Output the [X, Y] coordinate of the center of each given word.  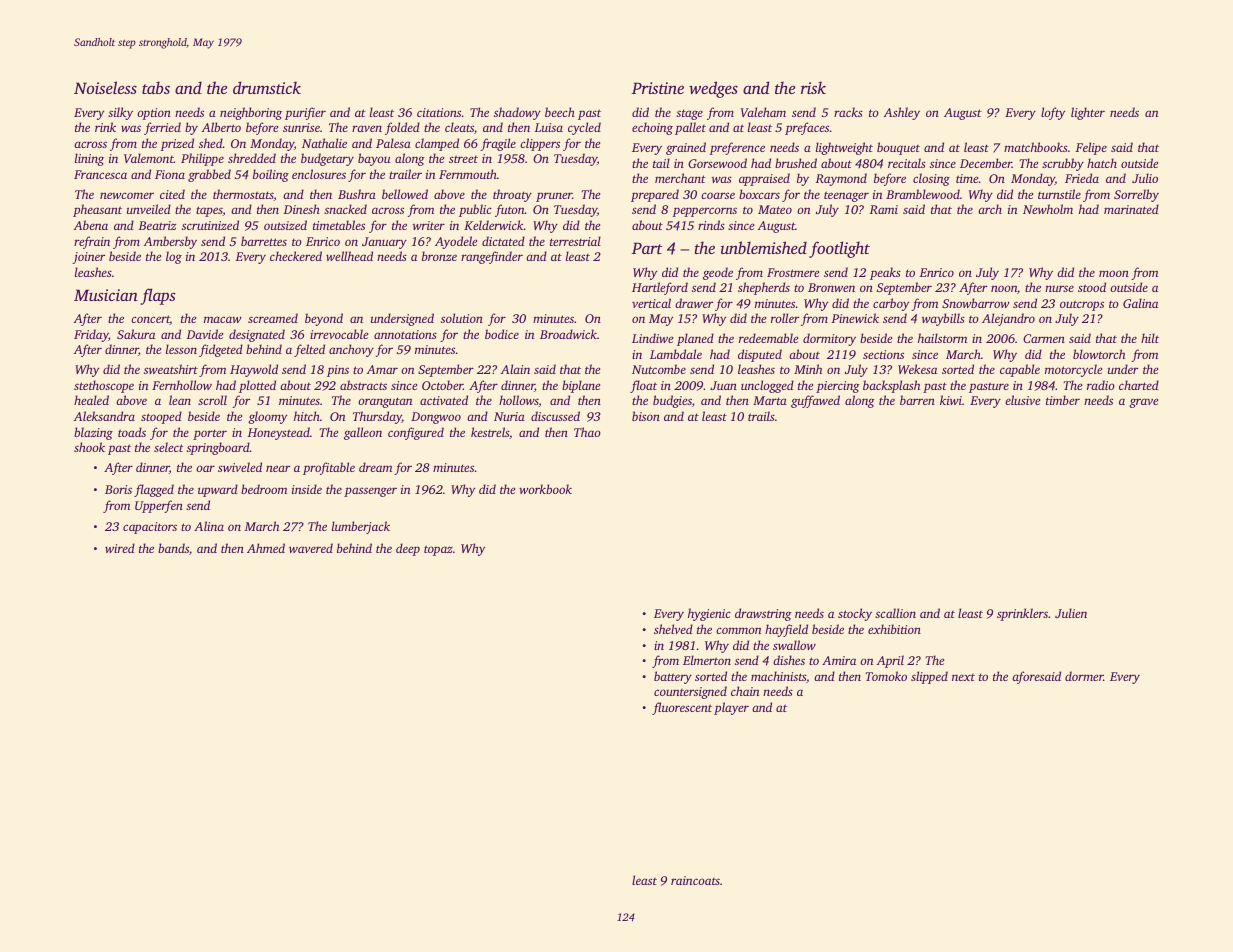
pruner [554, 197]
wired [120, 548]
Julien [1071, 613]
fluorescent [682, 708]
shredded [252, 158]
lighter [1088, 113]
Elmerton [707, 660]
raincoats [695, 880]
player [731, 708]
